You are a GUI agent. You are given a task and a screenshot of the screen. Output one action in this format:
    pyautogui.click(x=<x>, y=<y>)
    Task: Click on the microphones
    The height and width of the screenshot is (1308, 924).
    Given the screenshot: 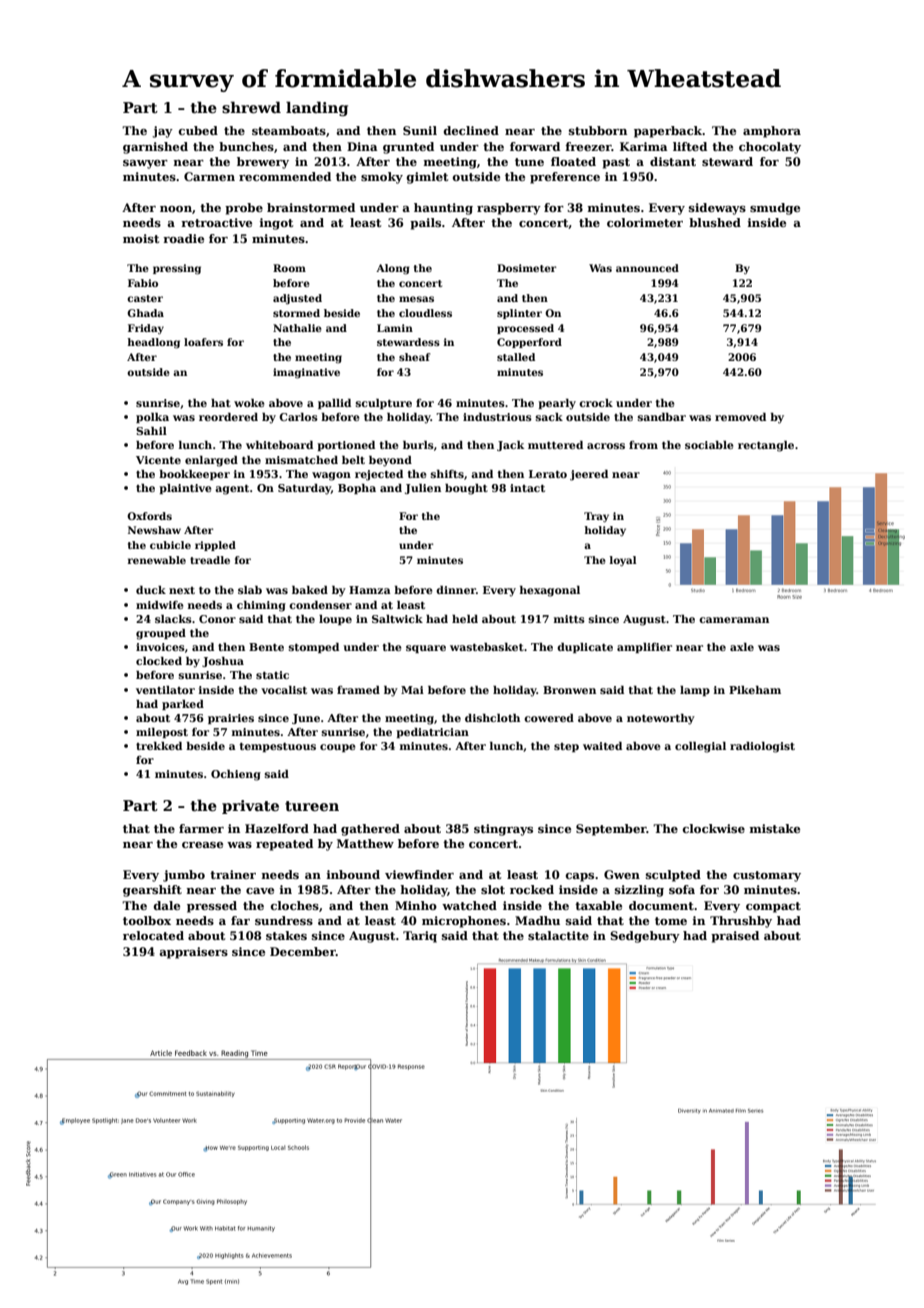 What is the action you would take?
    pyautogui.click(x=464, y=922)
